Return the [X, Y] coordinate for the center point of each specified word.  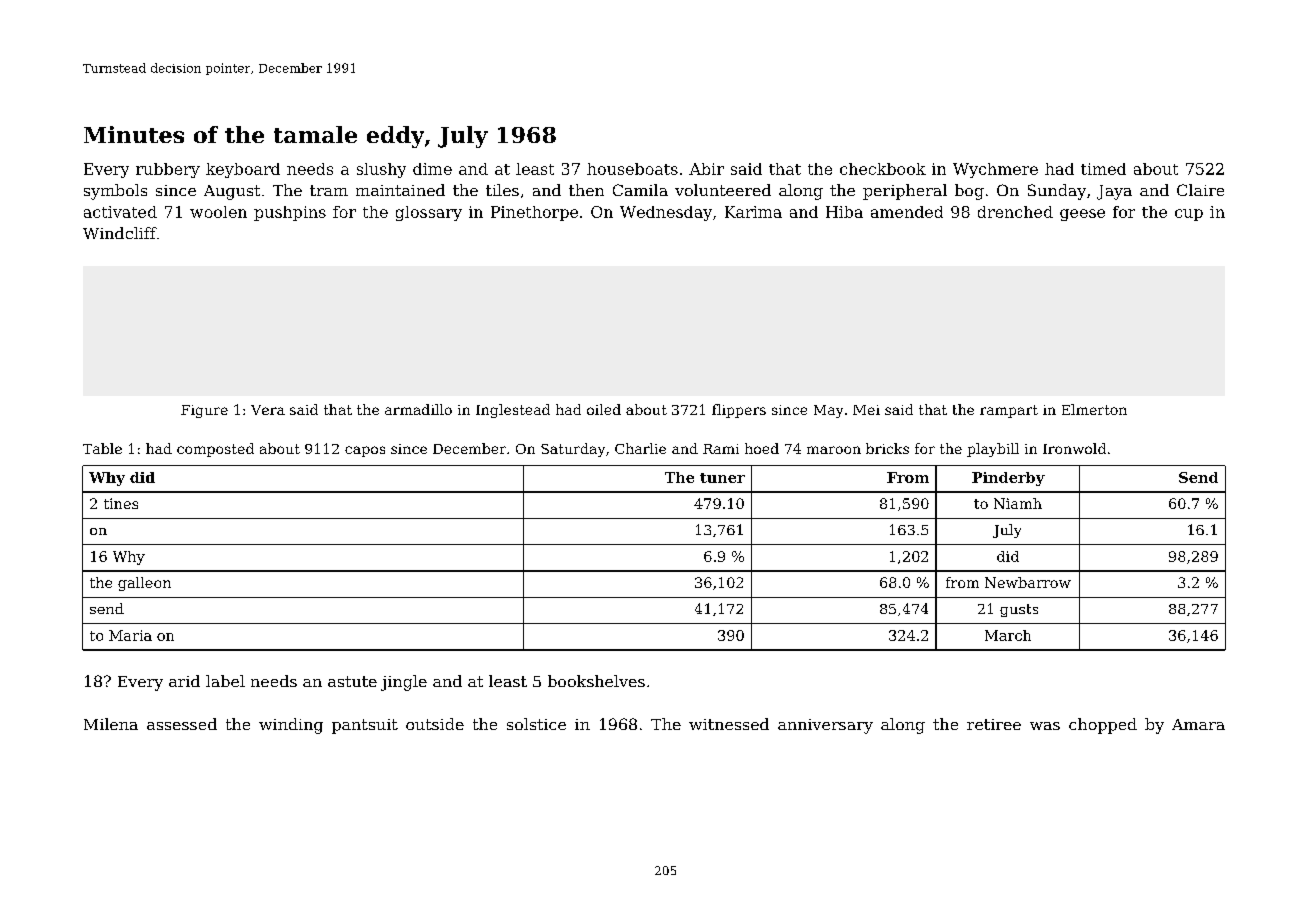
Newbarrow [1028, 582]
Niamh [1018, 503]
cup [1189, 215]
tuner [722, 478]
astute [352, 681]
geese [1082, 215]
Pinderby [1008, 479]
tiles [502, 190]
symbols [115, 192]
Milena [111, 724]
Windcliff [120, 233]
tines [121, 503]
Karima [753, 212]
